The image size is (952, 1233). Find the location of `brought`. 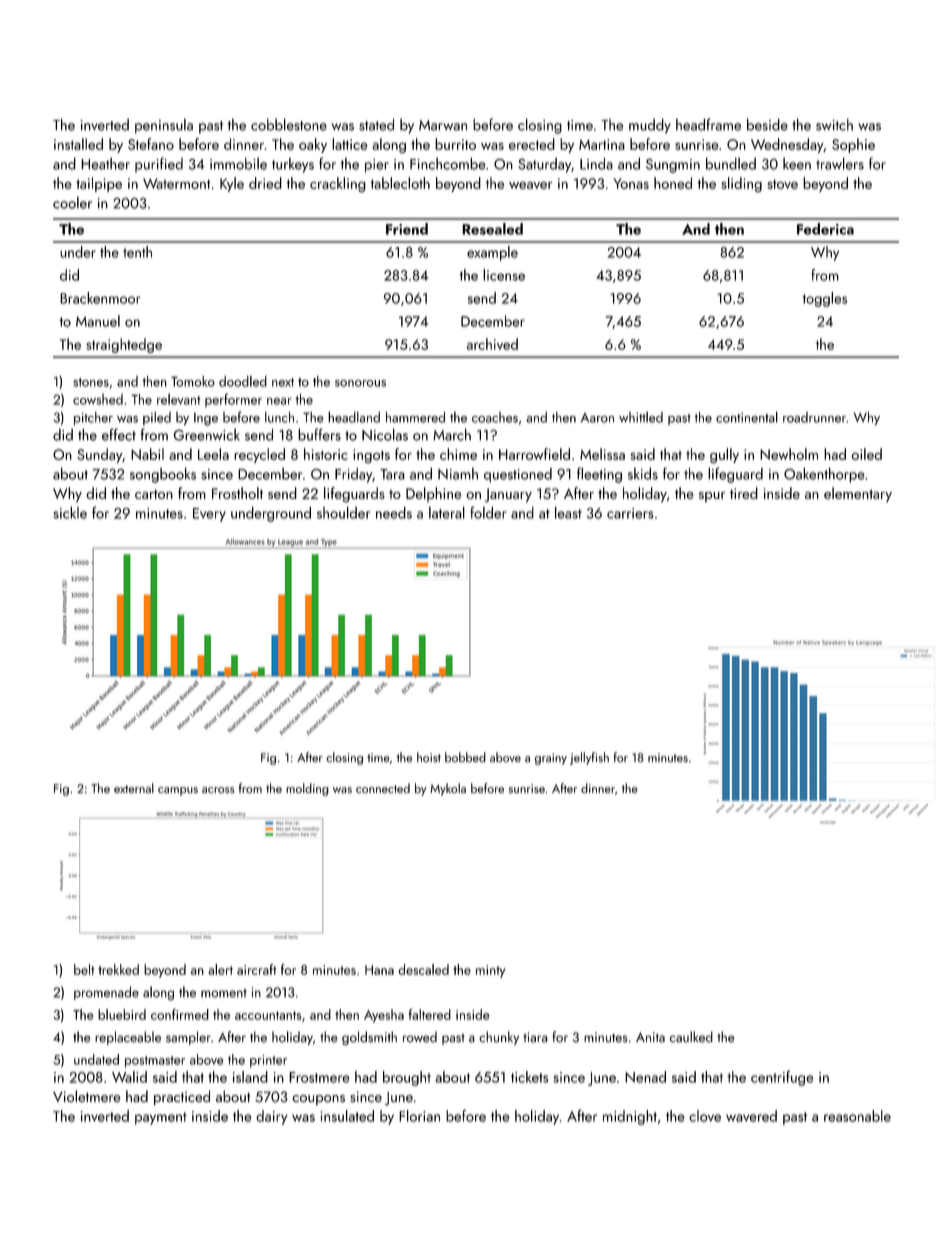

brought is located at coordinates (407, 1078).
